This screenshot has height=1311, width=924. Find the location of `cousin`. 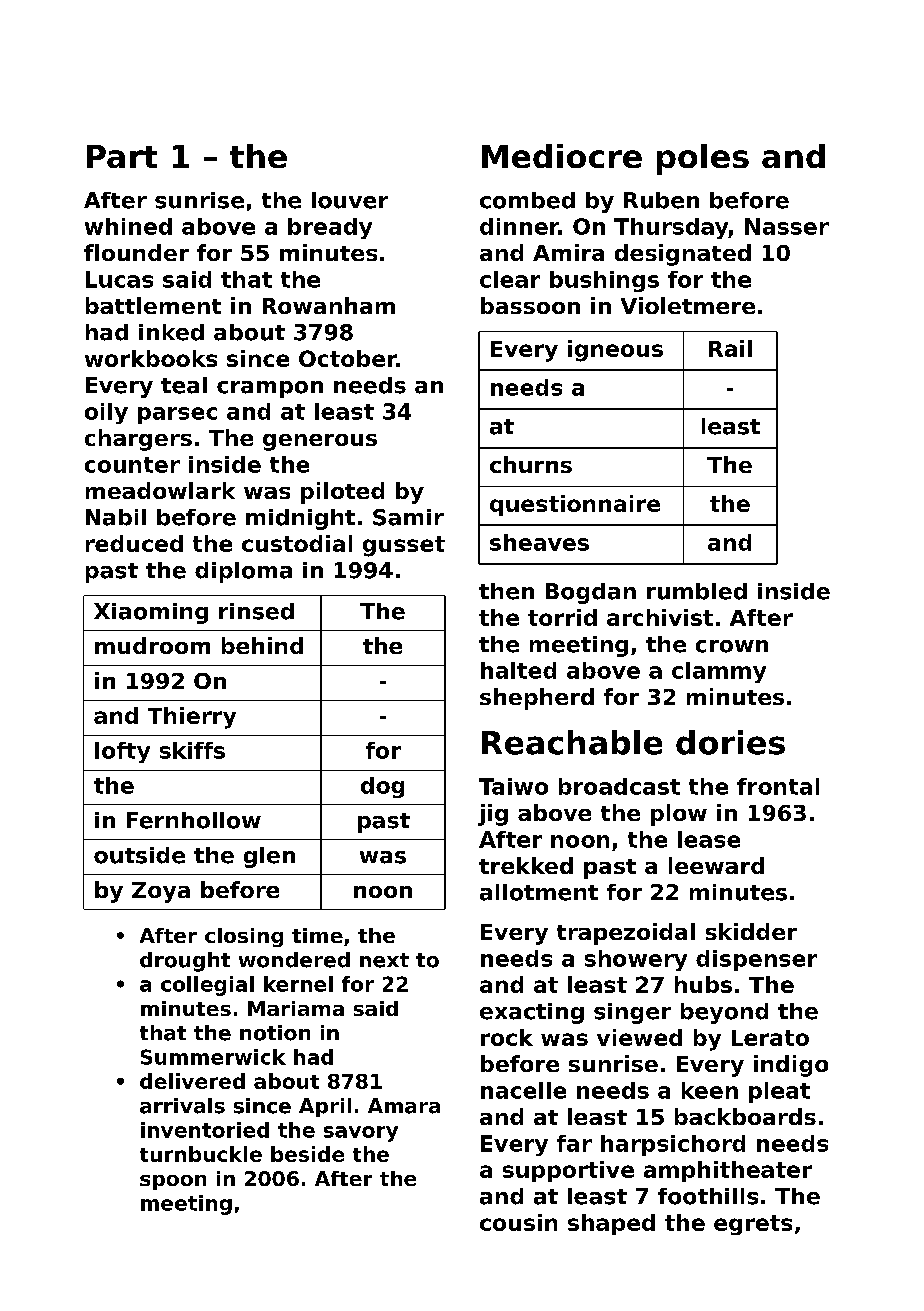

cousin is located at coordinates (518, 1222).
